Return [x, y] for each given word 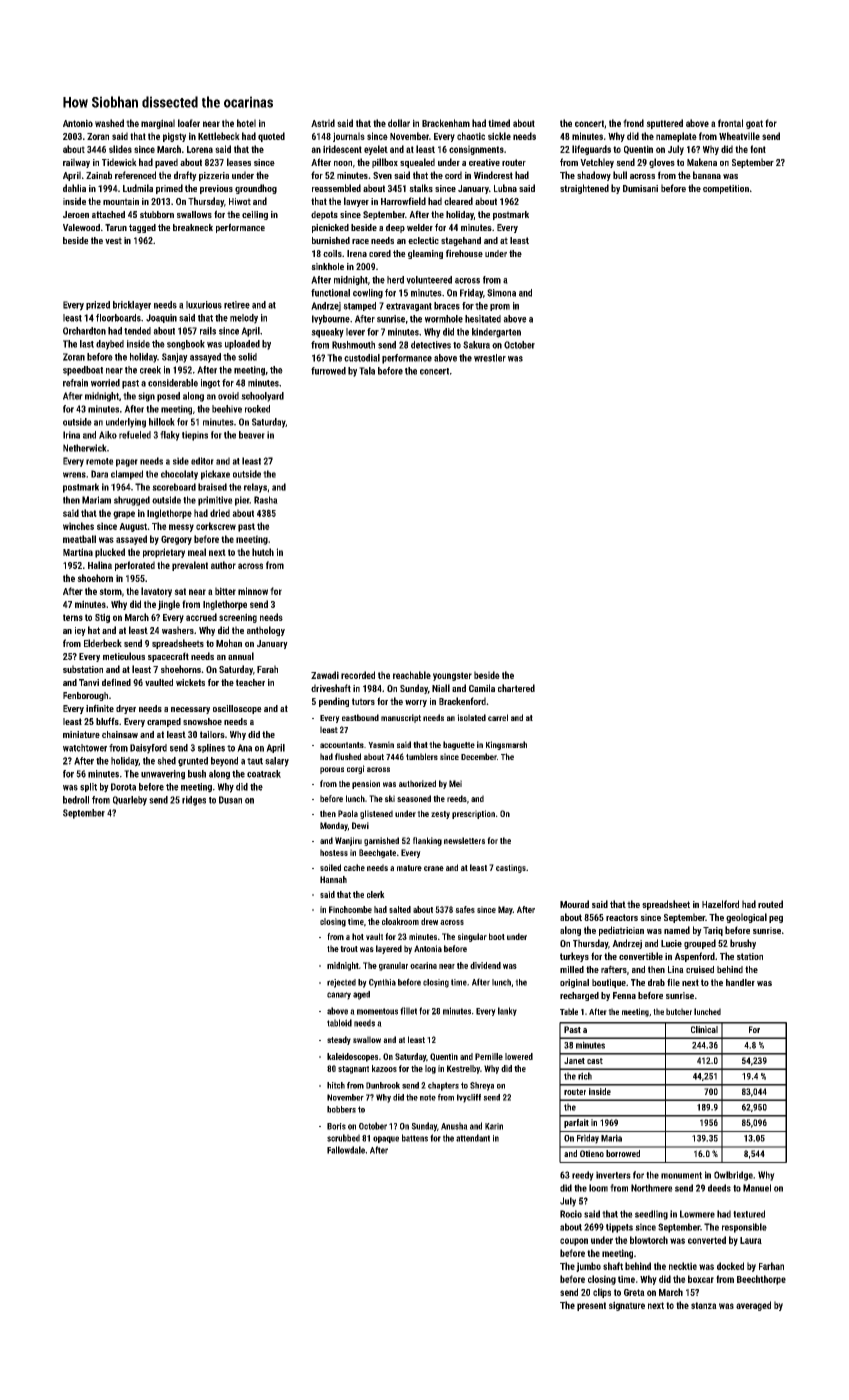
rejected [341, 983]
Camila [482, 688]
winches [78, 526]
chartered [516, 688]
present [591, 1306]
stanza [704, 1305]
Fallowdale [346, 1150]
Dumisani [640, 188]
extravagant [409, 307]
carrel [498, 717]
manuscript [401, 718]
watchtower [85, 748]
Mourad [574, 904]
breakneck [193, 227]
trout [349, 949]
